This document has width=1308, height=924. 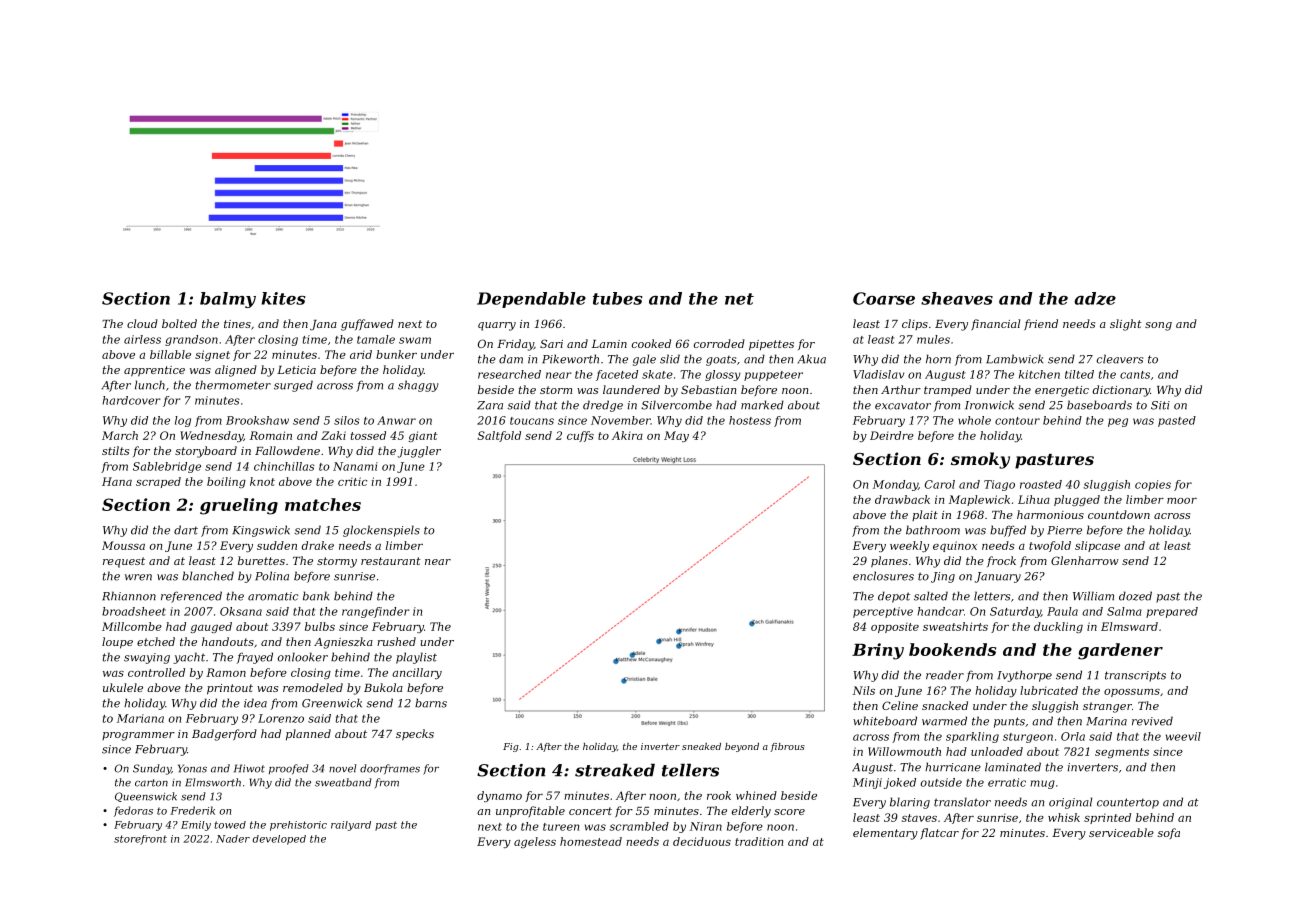 What do you see at coordinates (644, 360) in the document?
I see `gale` at bounding box center [644, 360].
